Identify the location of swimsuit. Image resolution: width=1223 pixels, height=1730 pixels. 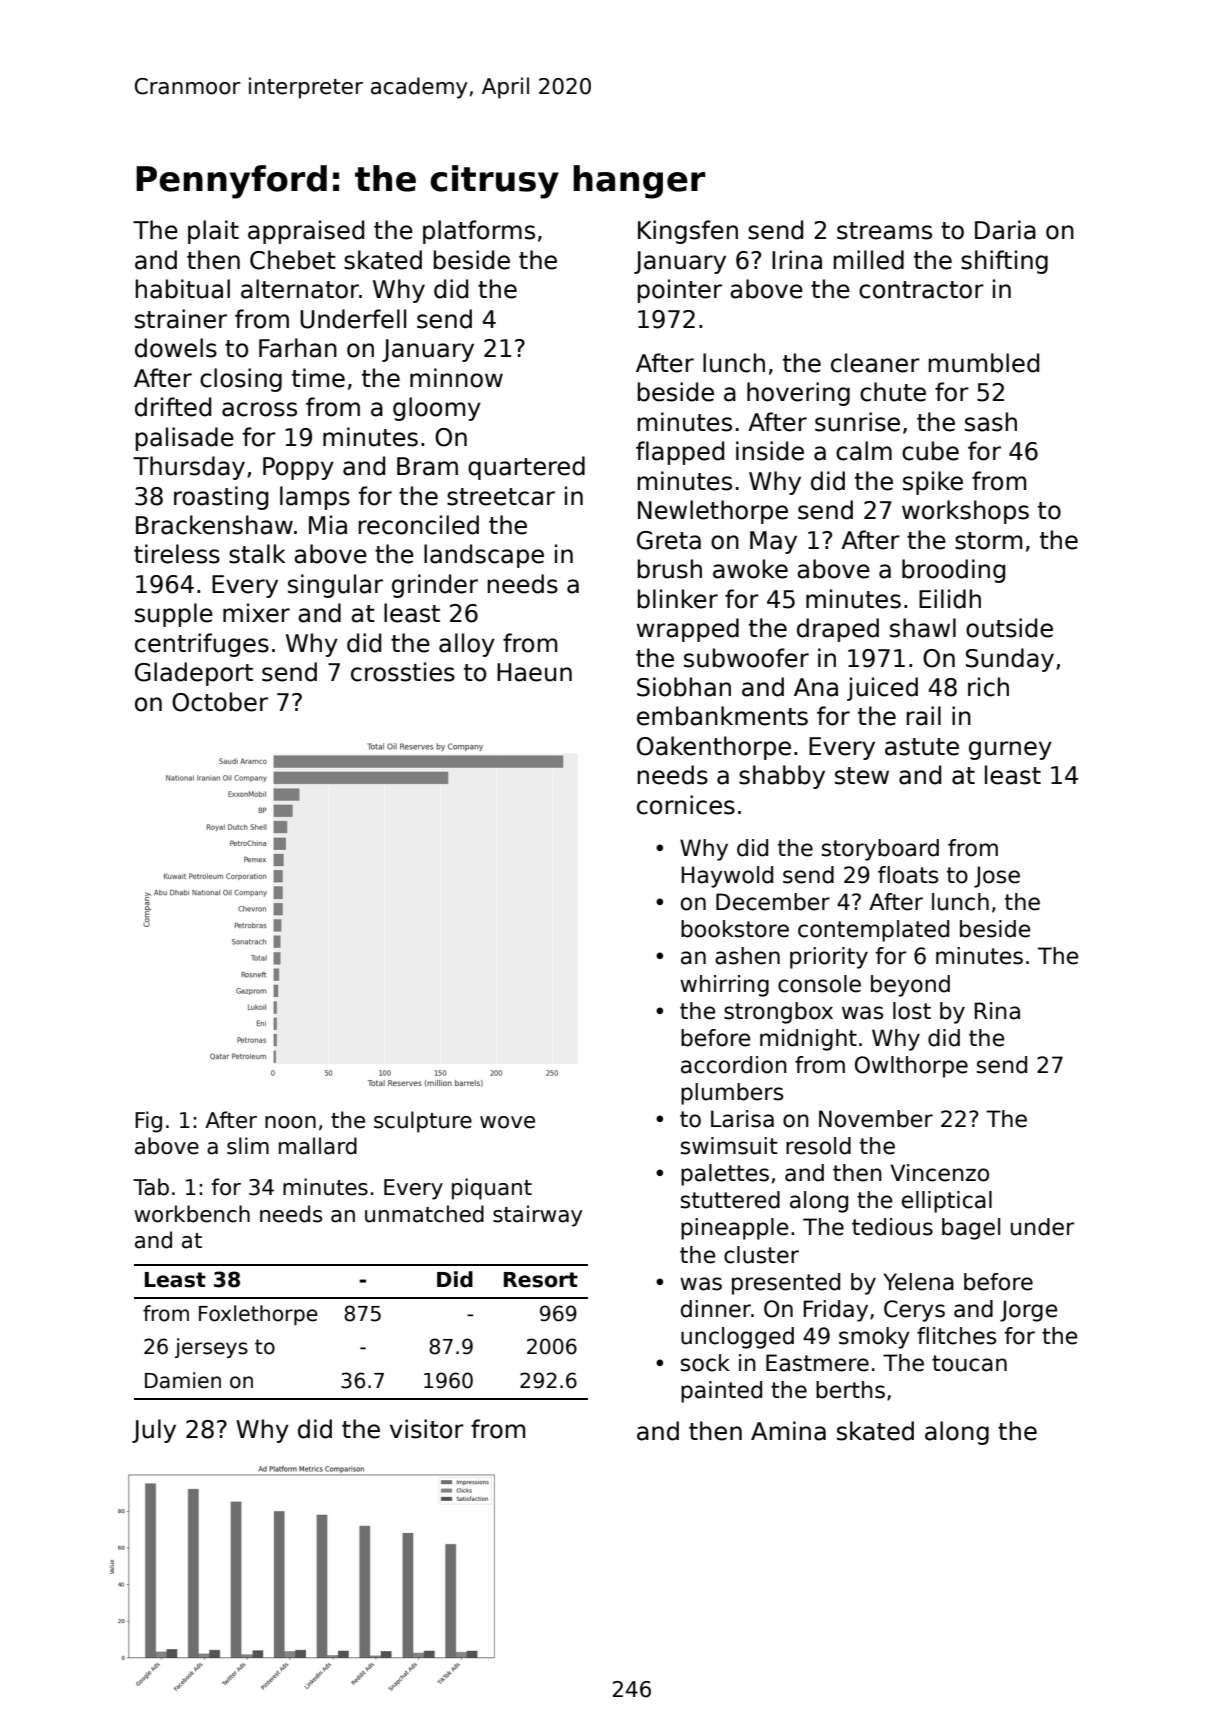
(729, 1146).
